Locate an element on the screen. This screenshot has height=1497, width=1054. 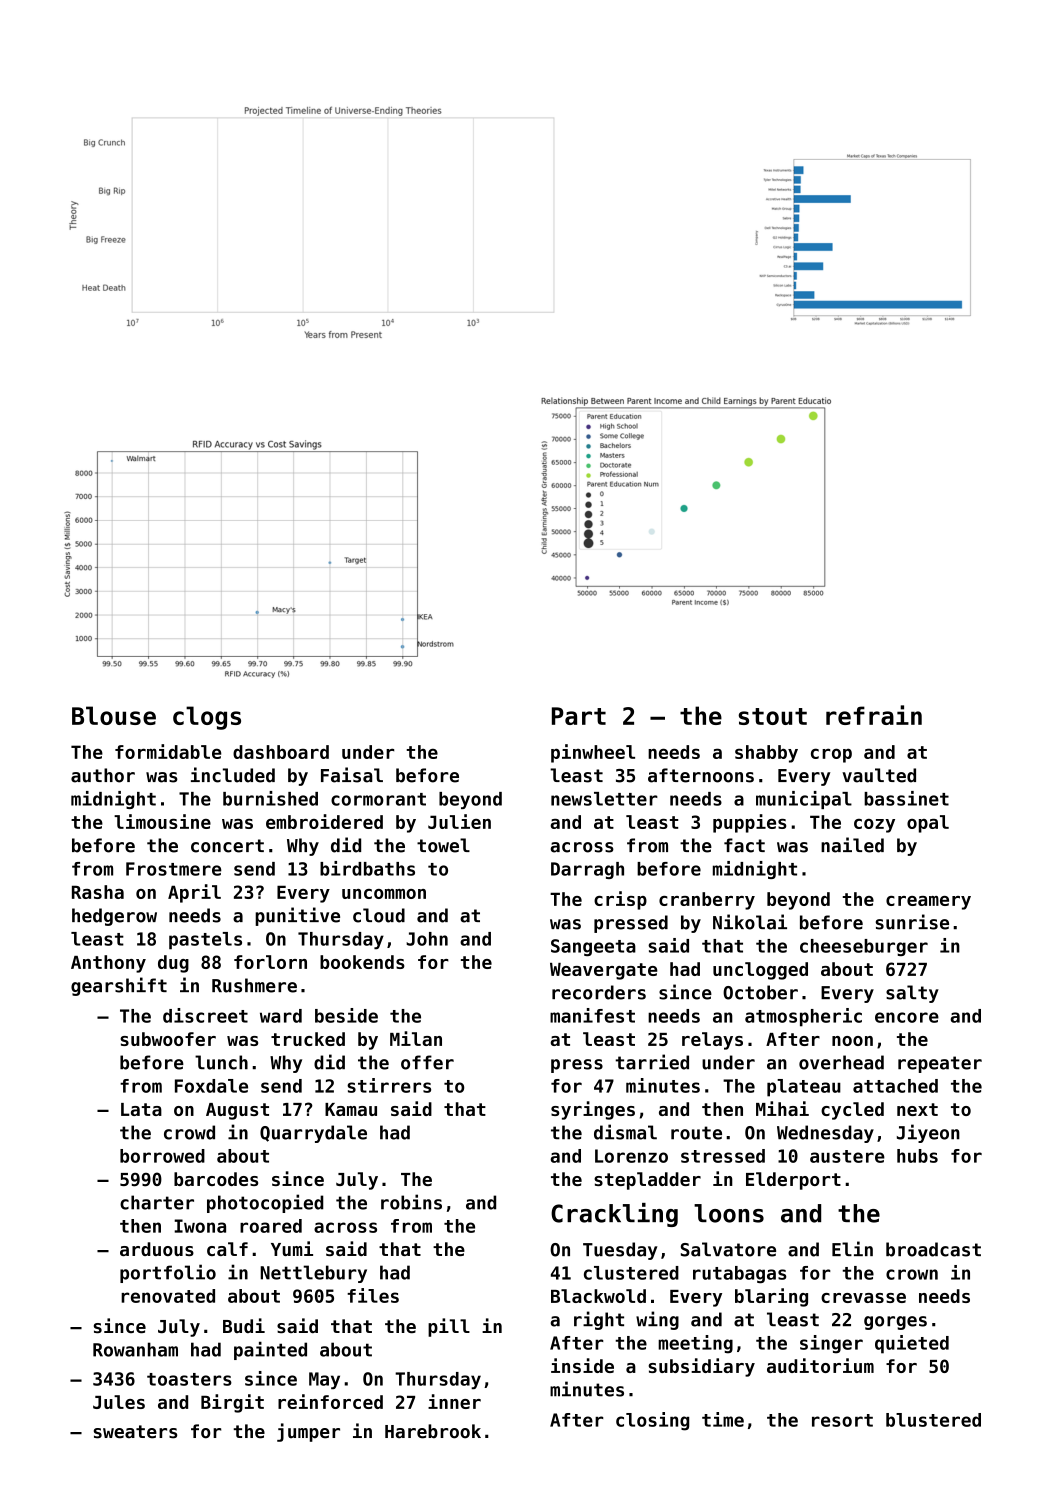
Part is located at coordinates (579, 716).
